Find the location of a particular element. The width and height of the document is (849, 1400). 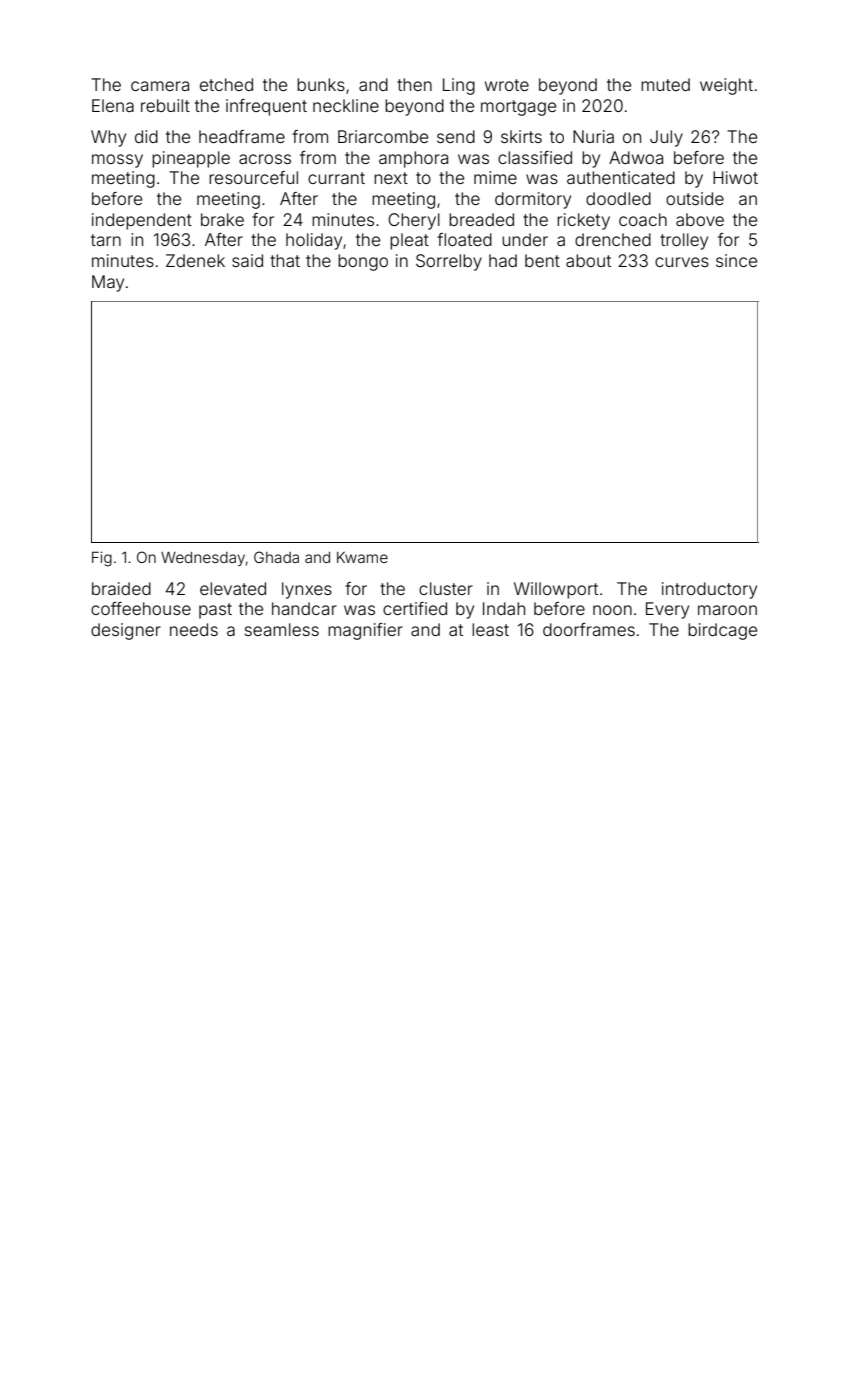

certified is located at coordinates (415, 608).
